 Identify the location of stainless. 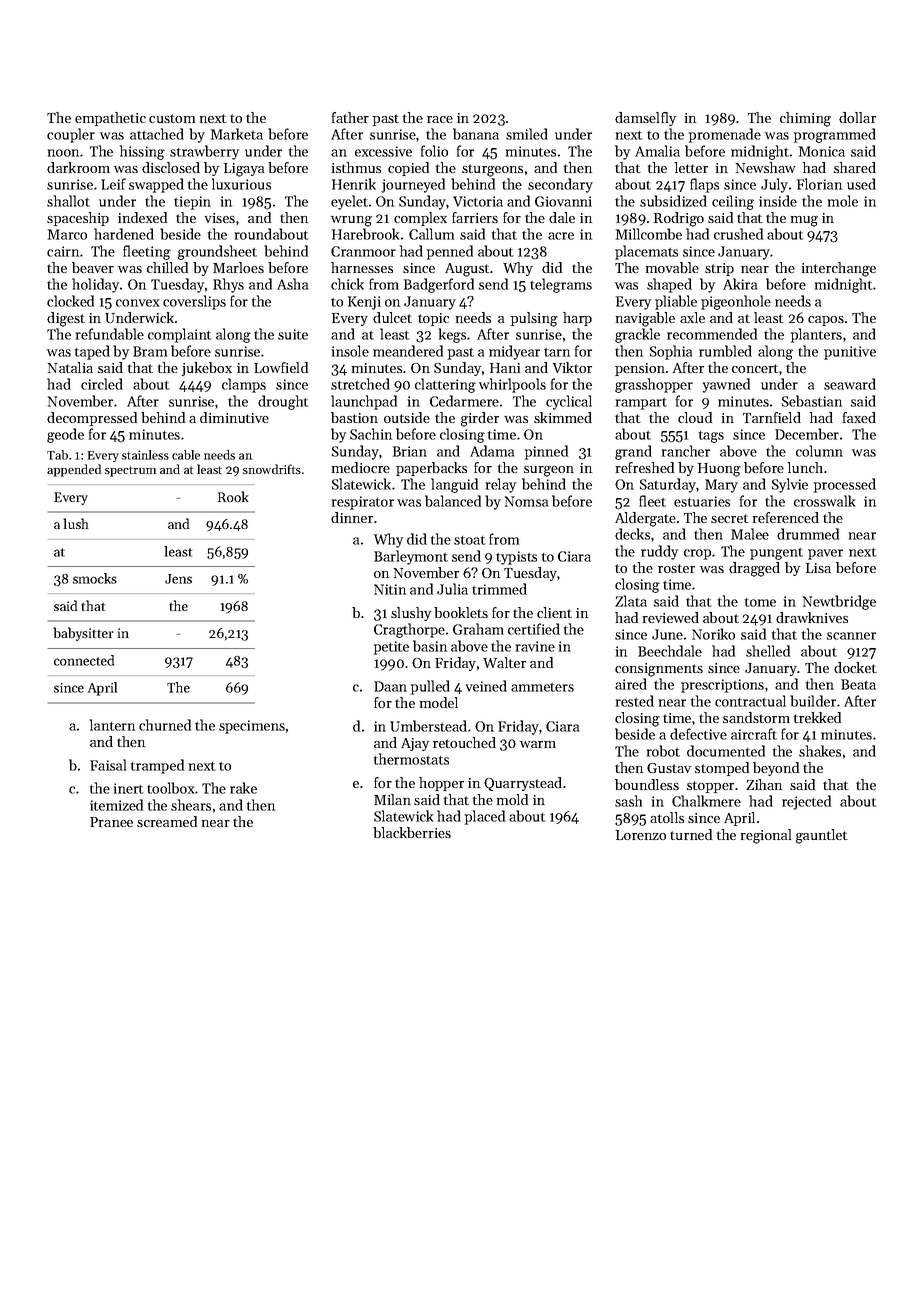
(145, 455).
